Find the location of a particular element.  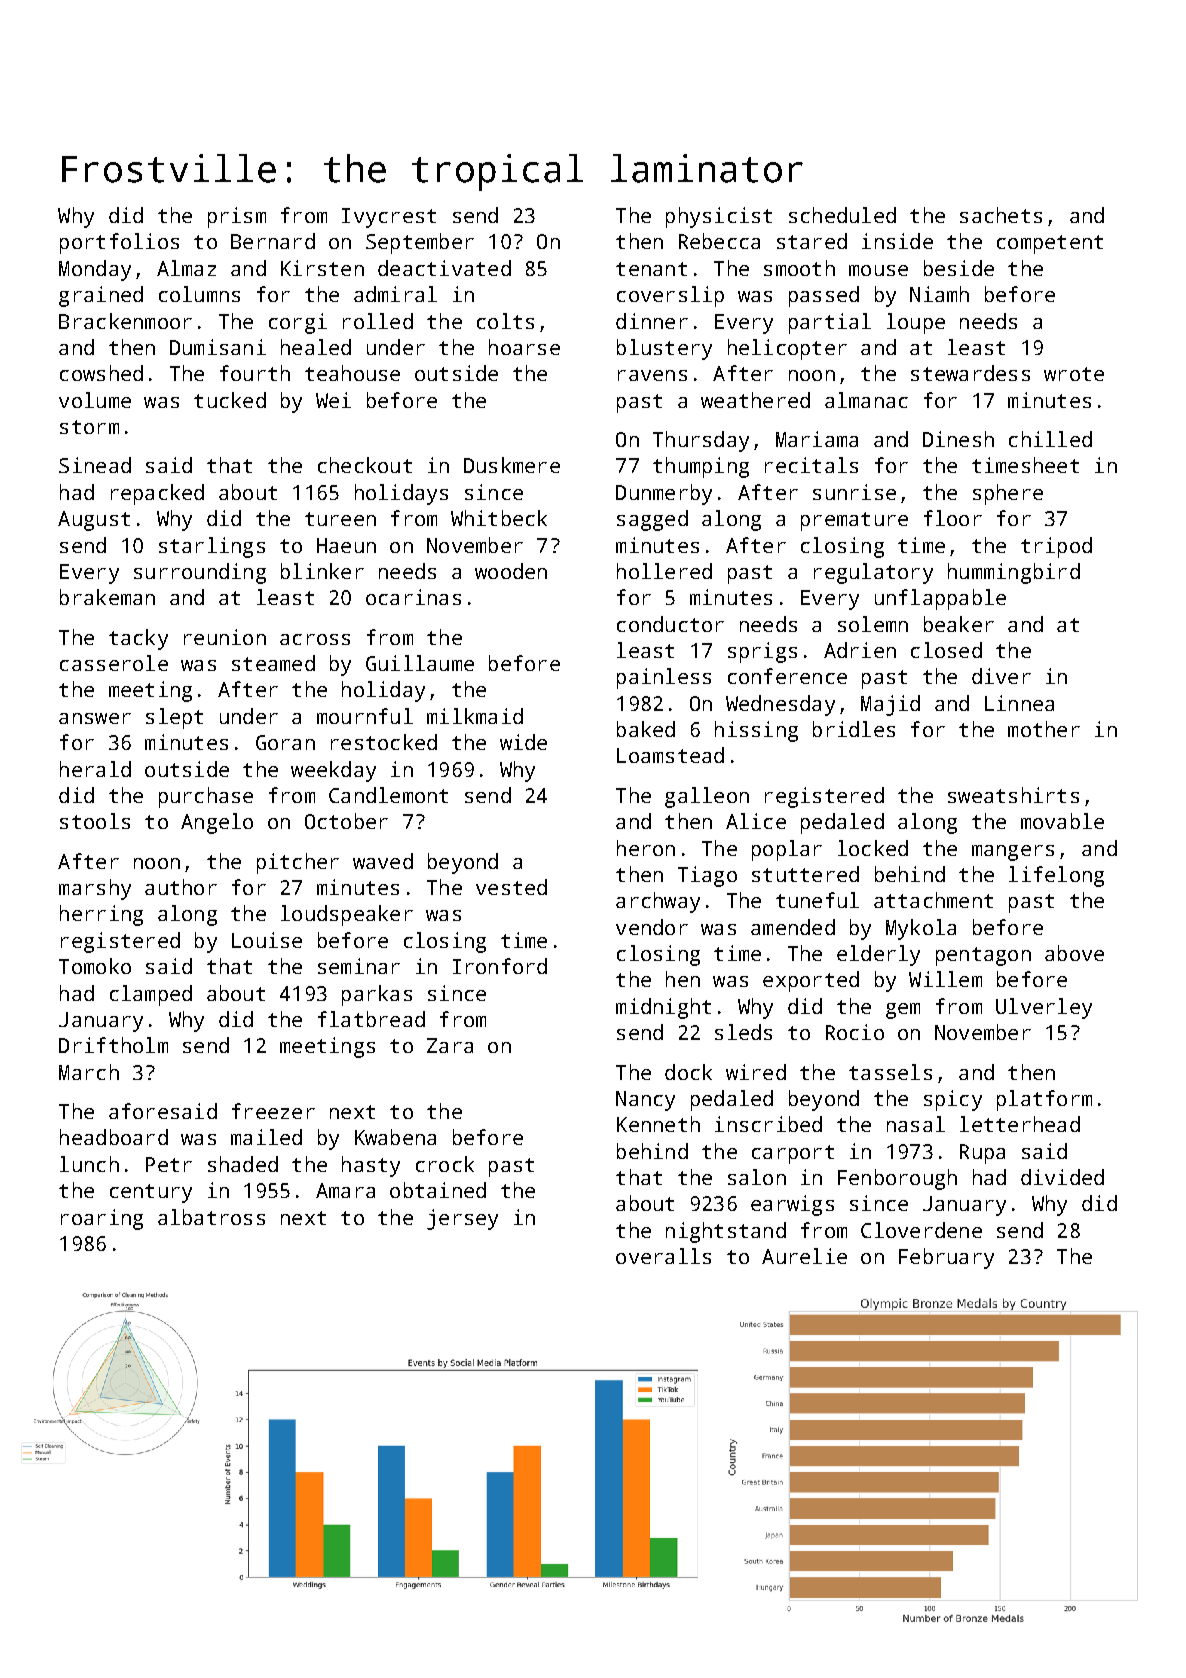

heron is located at coordinates (646, 848).
